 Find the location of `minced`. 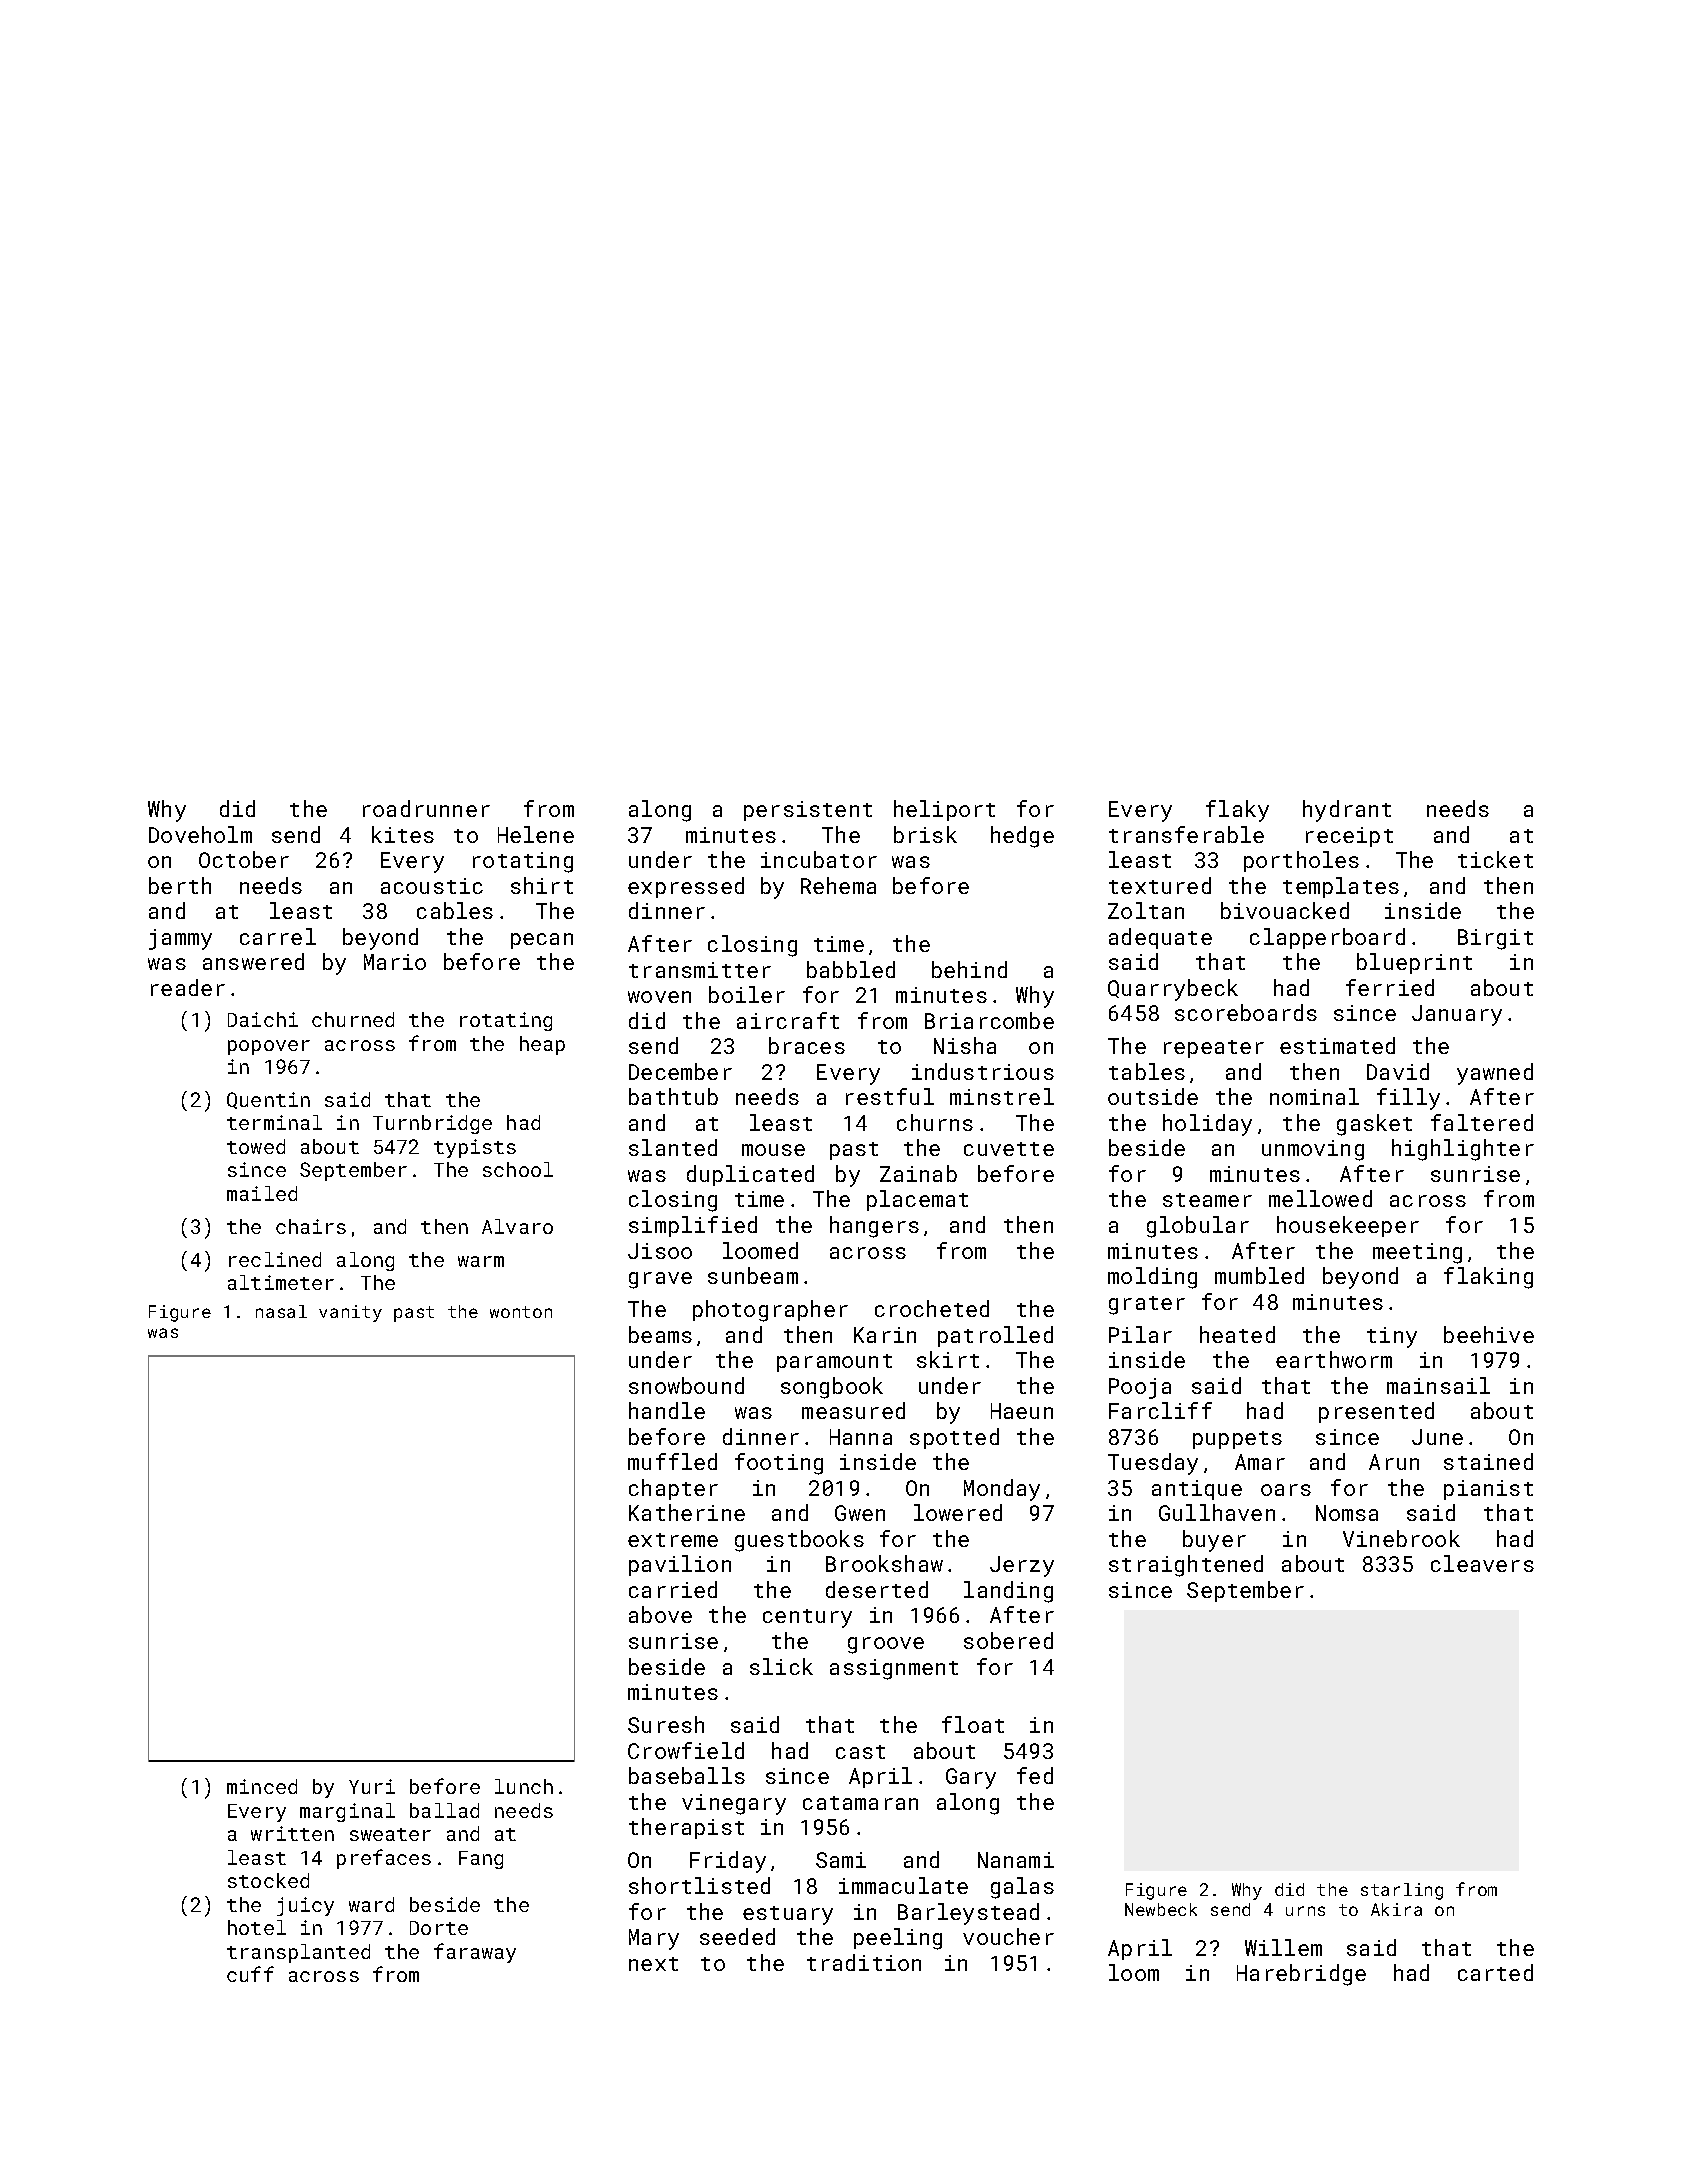

minced is located at coordinates (262, 1786).
